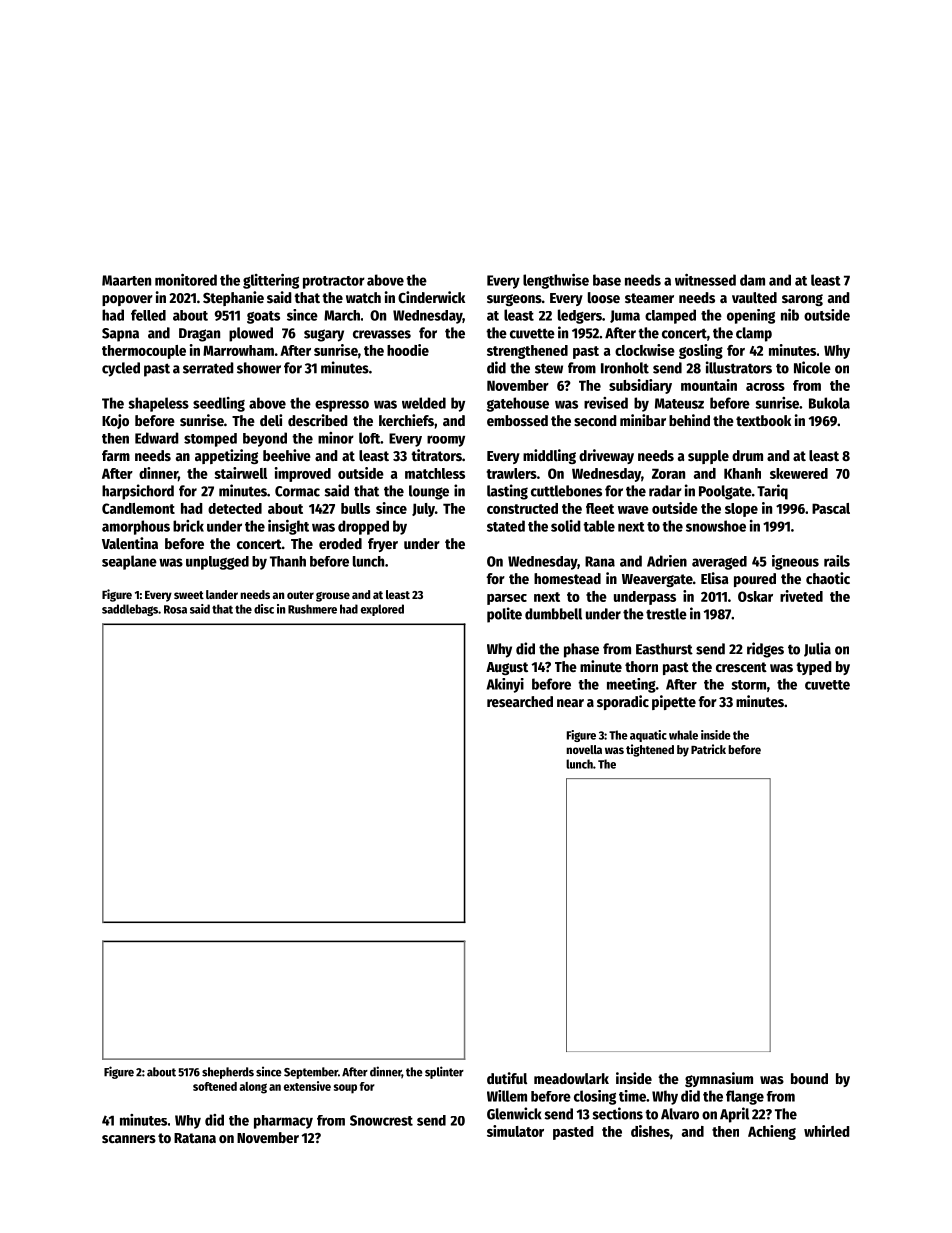  What do you see at coordinates (507, 1078) in the page?
I see `dutiful` at bounding box center [507, 1078].
